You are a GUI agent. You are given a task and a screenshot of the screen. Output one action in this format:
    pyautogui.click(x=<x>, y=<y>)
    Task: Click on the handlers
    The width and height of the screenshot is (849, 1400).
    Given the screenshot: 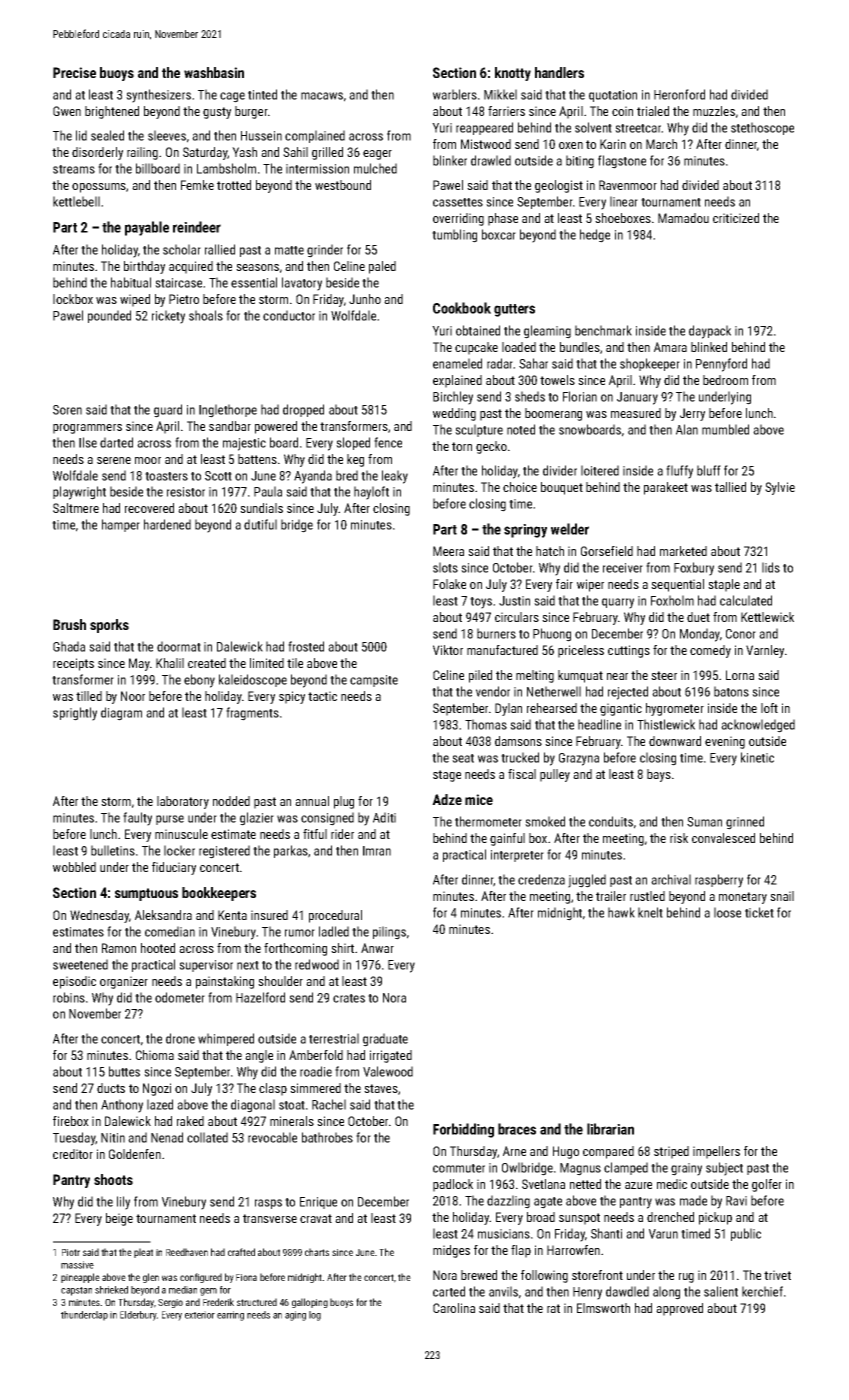 What is the action you would take?
    pyautogui.click(x=559, y=72)
